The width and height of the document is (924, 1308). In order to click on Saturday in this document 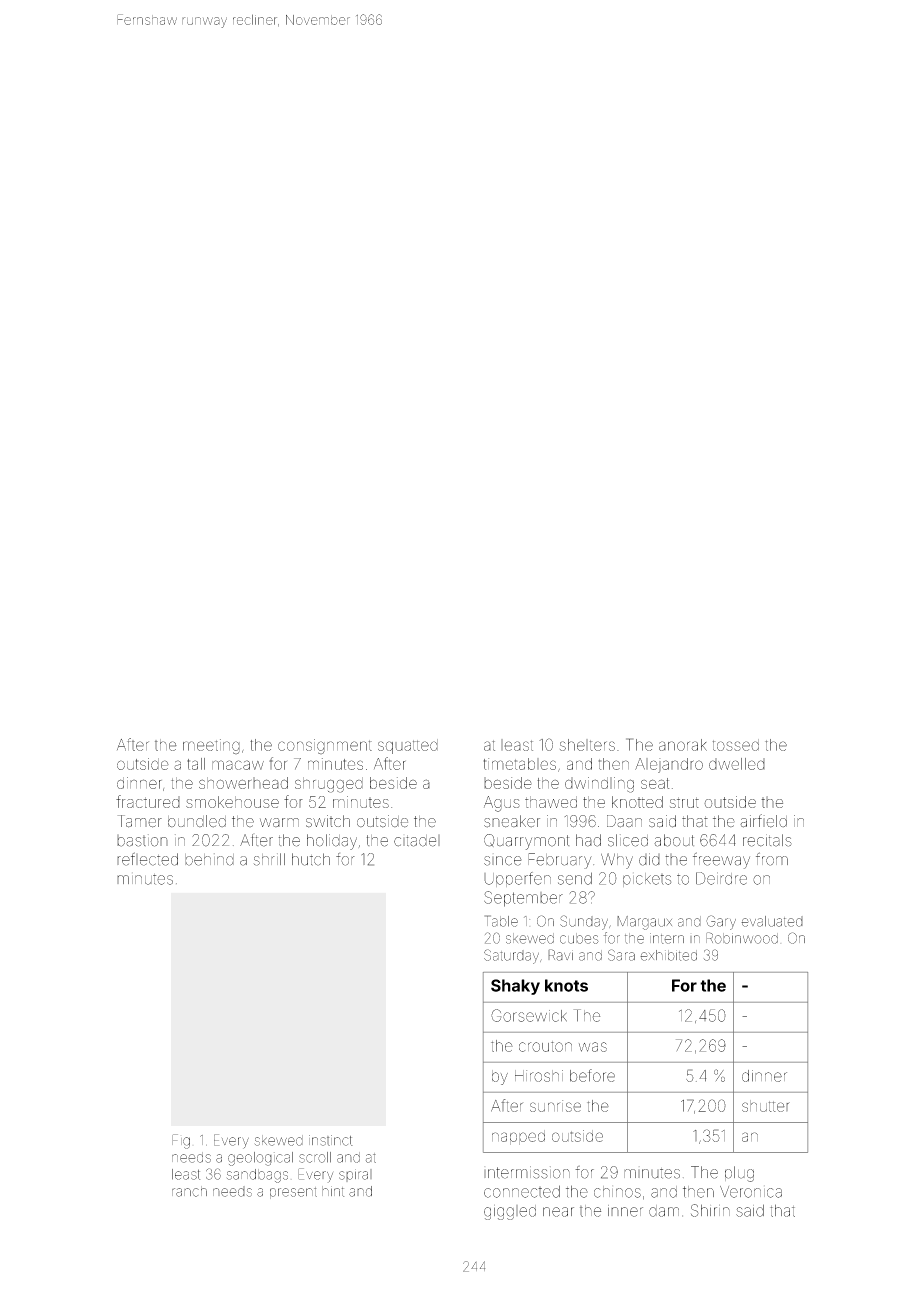, I will do `click(511, 956)`.
